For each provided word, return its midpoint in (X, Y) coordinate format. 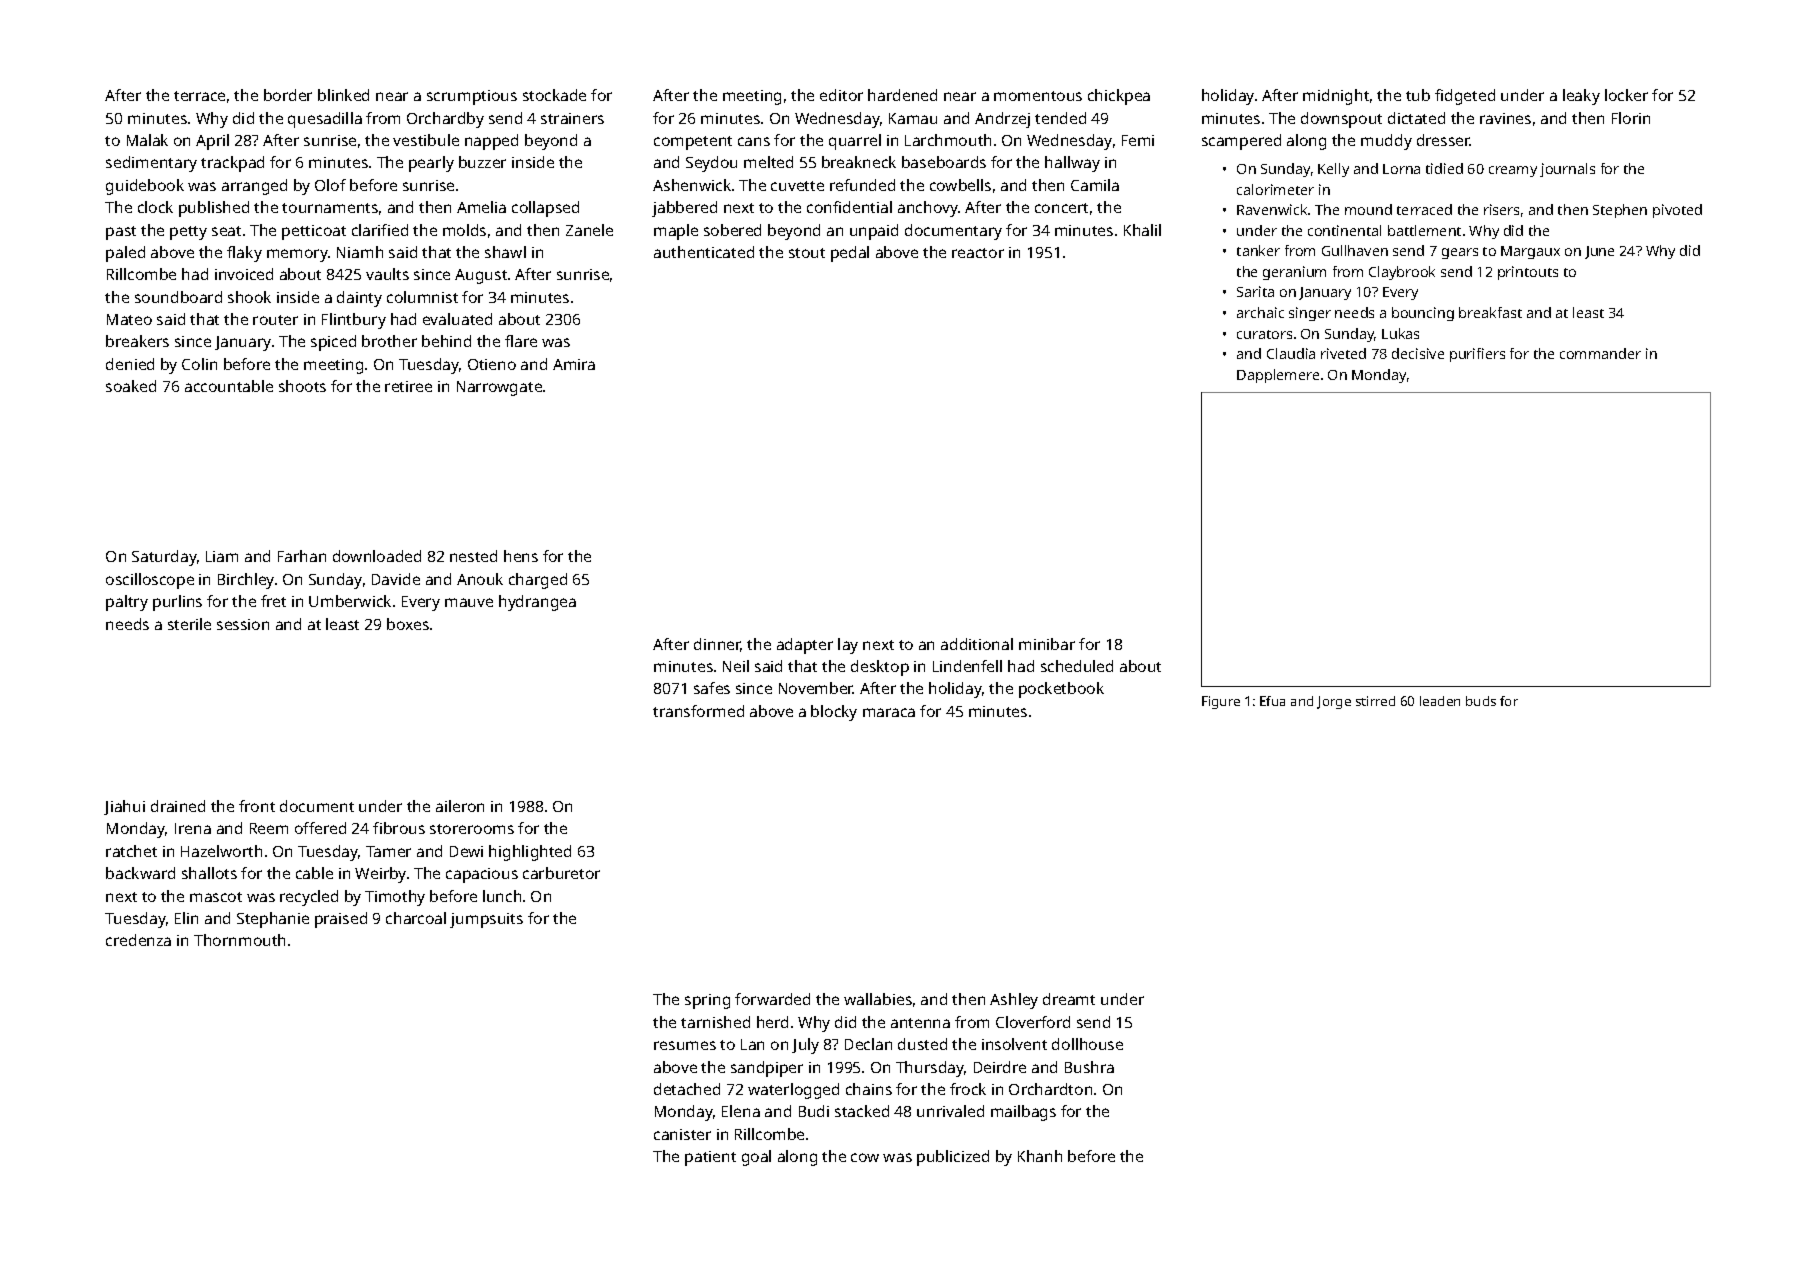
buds (1481, 701)
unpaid (874, 232)
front (257, 806)
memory (297, 255)
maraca (889, 712)
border (288, 95)
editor (841, 95)
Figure (1221, 702)
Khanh (1040, 1156)
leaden (1440, 701)
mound (1368, 209)
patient (710, 1158)
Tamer (388, 851)
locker (1626, 95)
